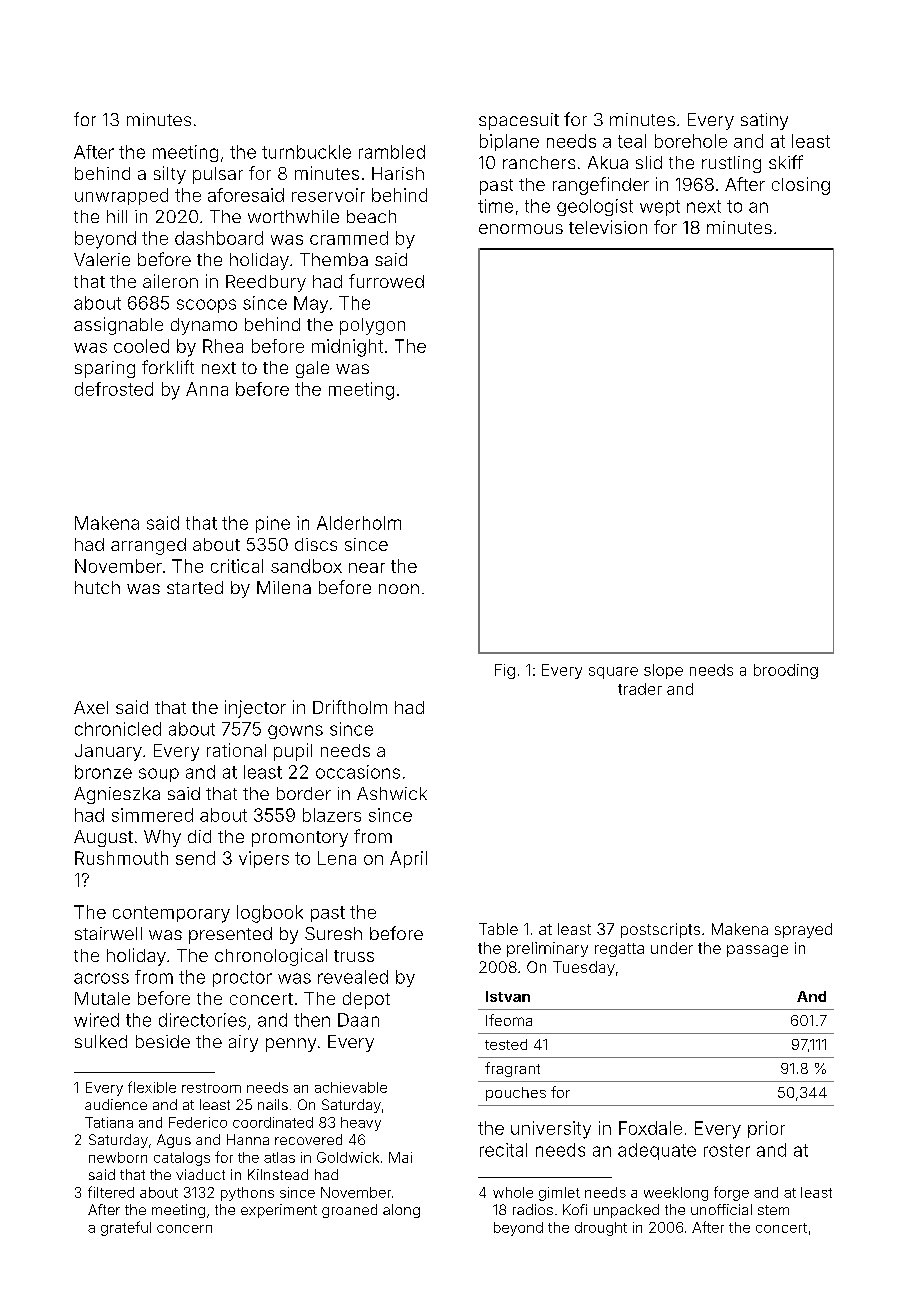 This document has height=1316, width=908. I want to click on grateful, so click(126, 1228).
